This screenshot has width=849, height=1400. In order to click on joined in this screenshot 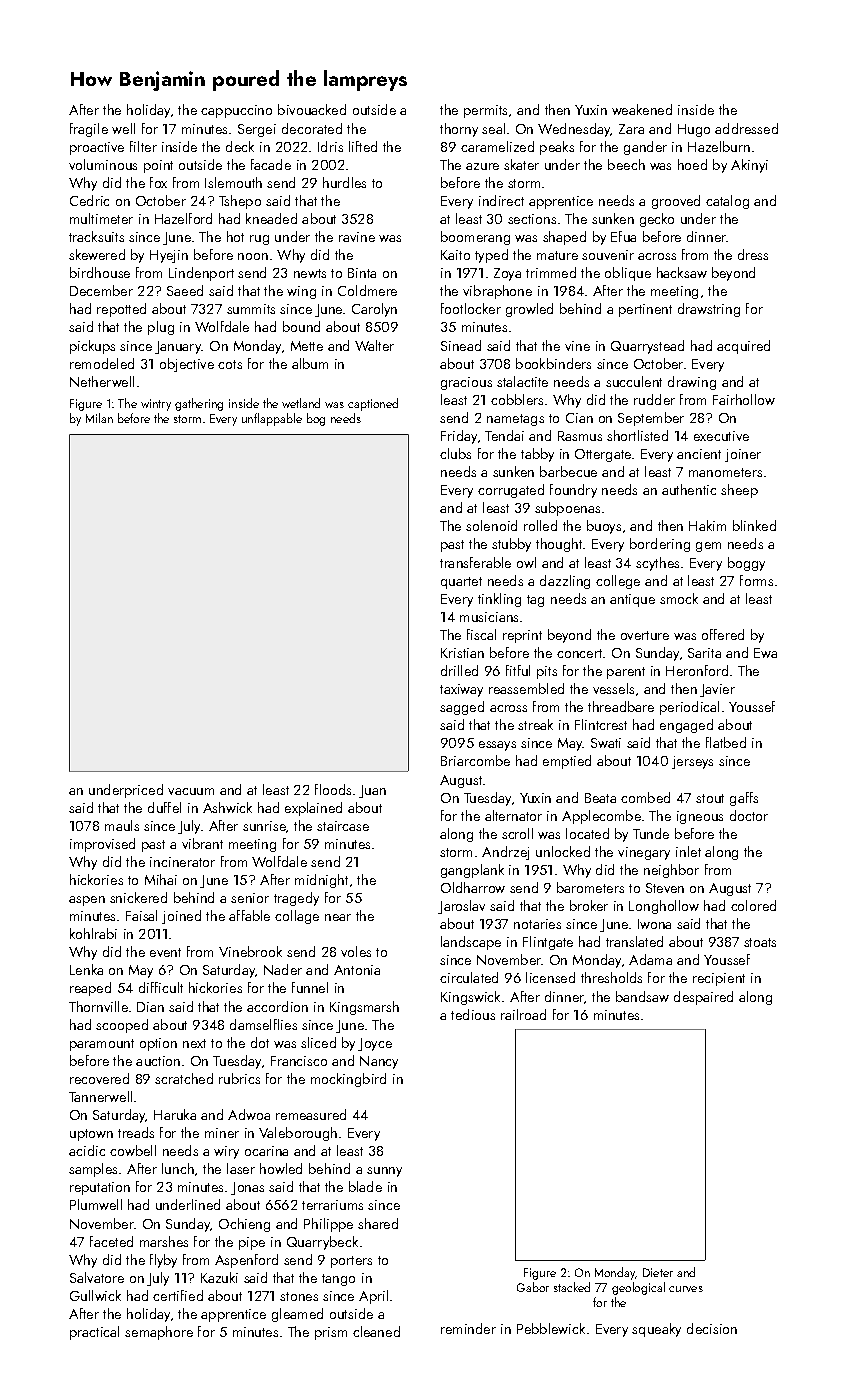, I will do `click(181, 917)`.
